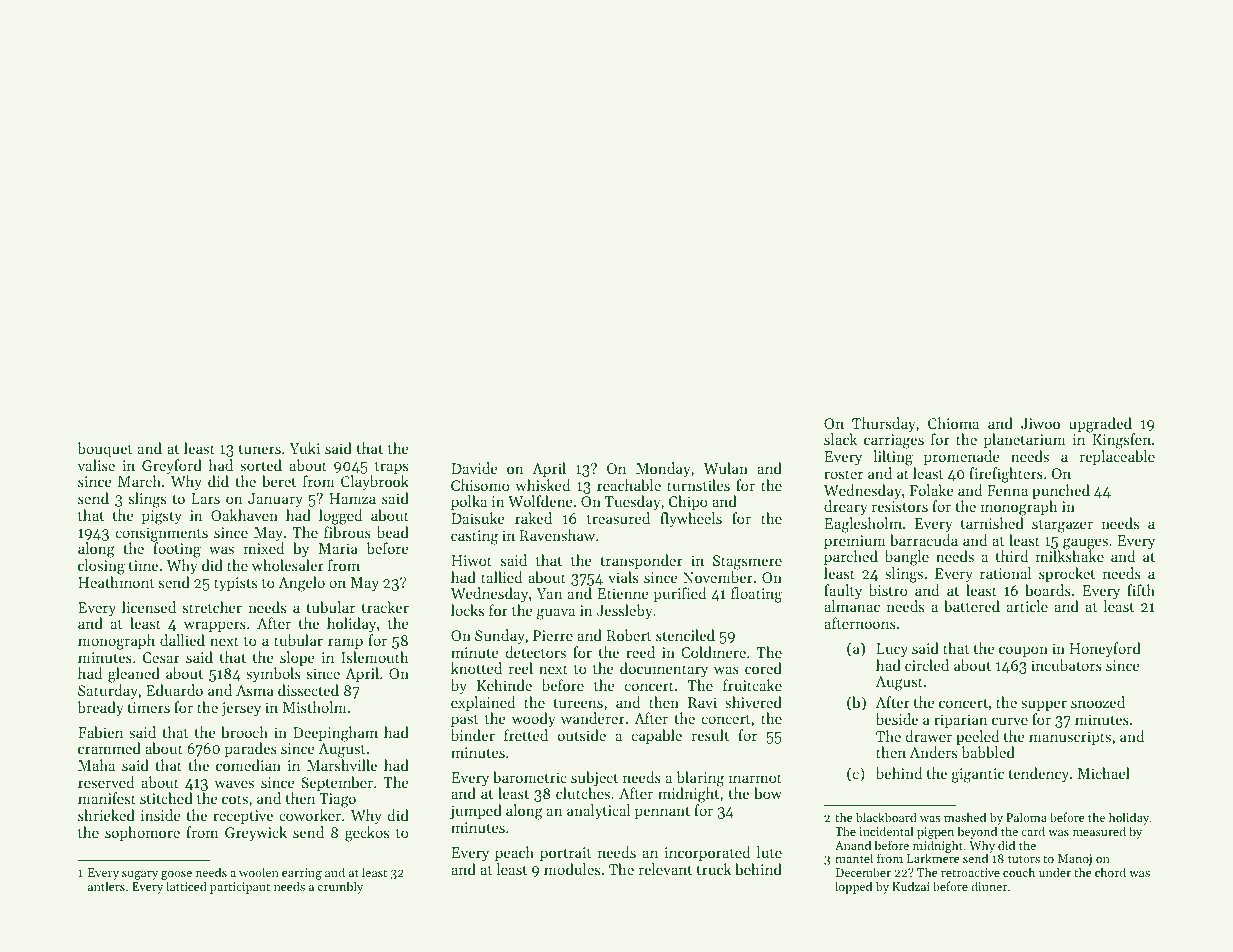 The width and height of the image is (1233, 952). What do you see at coordinates (240, 888) in the image?
I see `participant` at bounding box center [240, 888].
